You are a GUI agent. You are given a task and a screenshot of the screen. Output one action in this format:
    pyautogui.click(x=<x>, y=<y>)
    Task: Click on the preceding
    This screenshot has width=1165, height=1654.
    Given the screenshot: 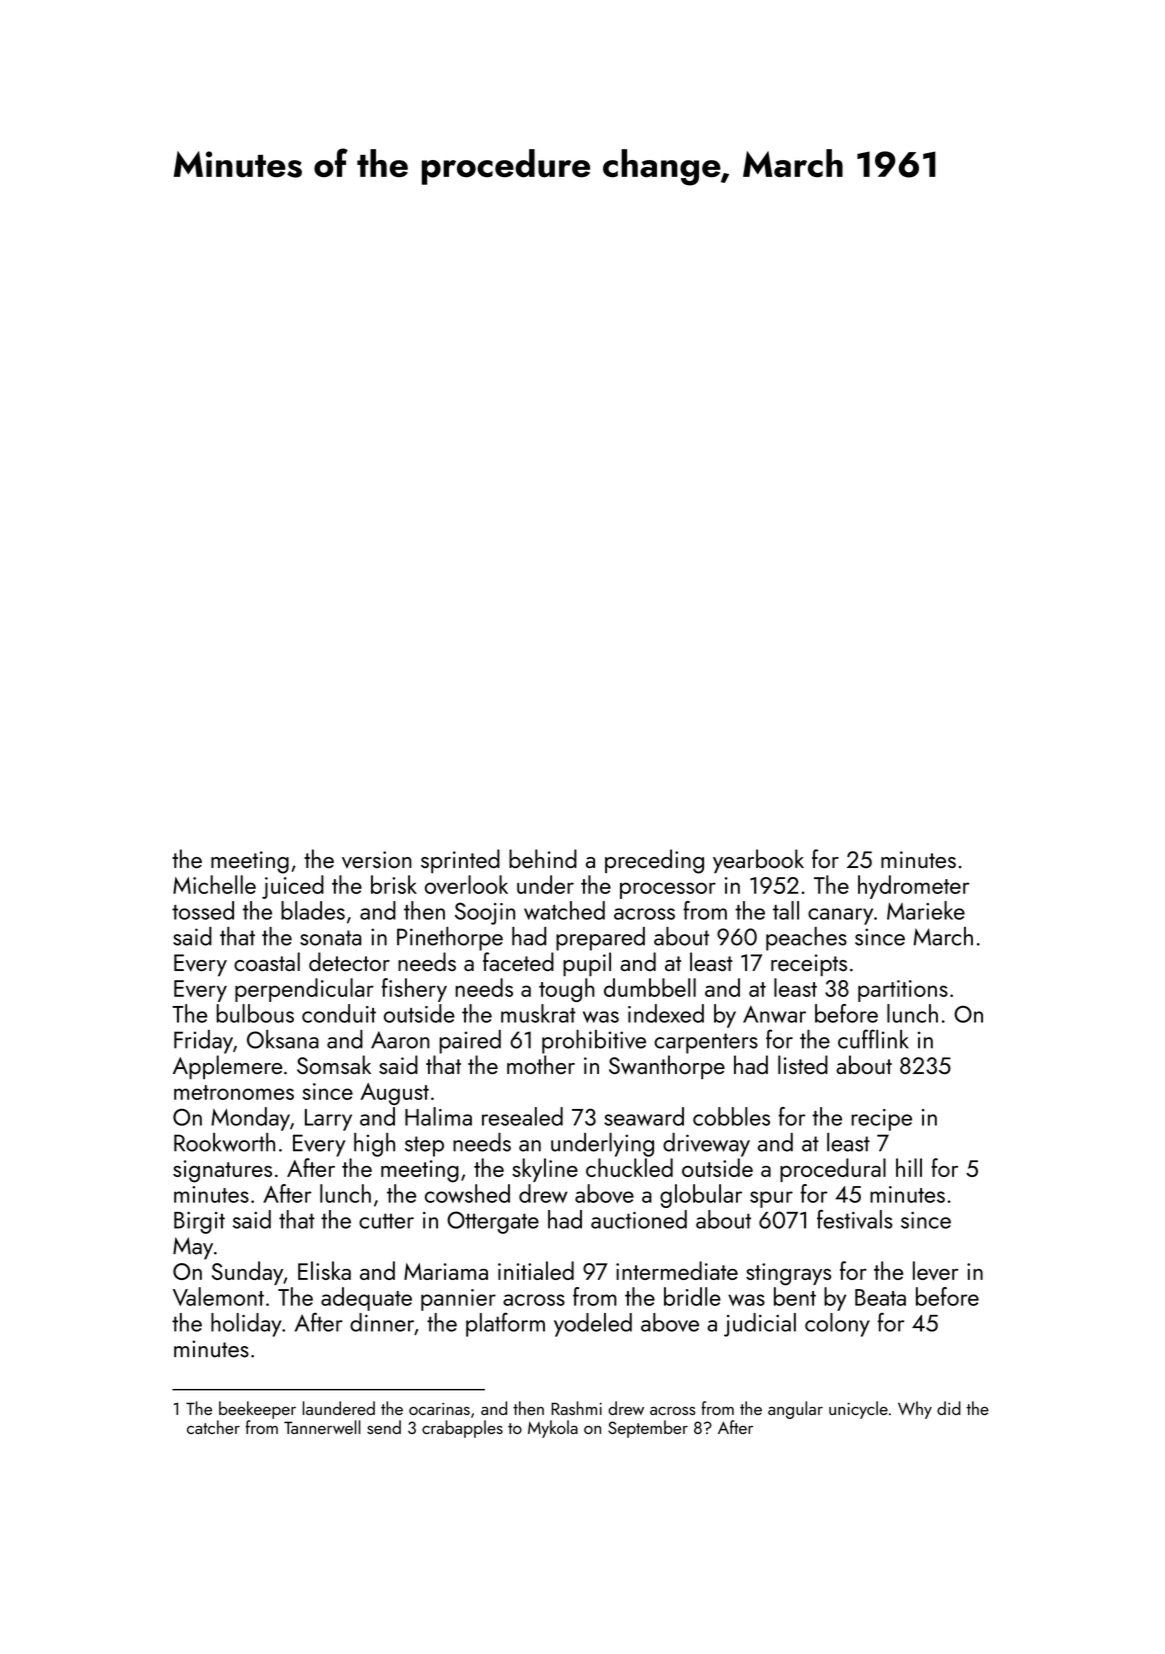 What is the action you would take?
    pyautogui.click(x=654, y=861)
